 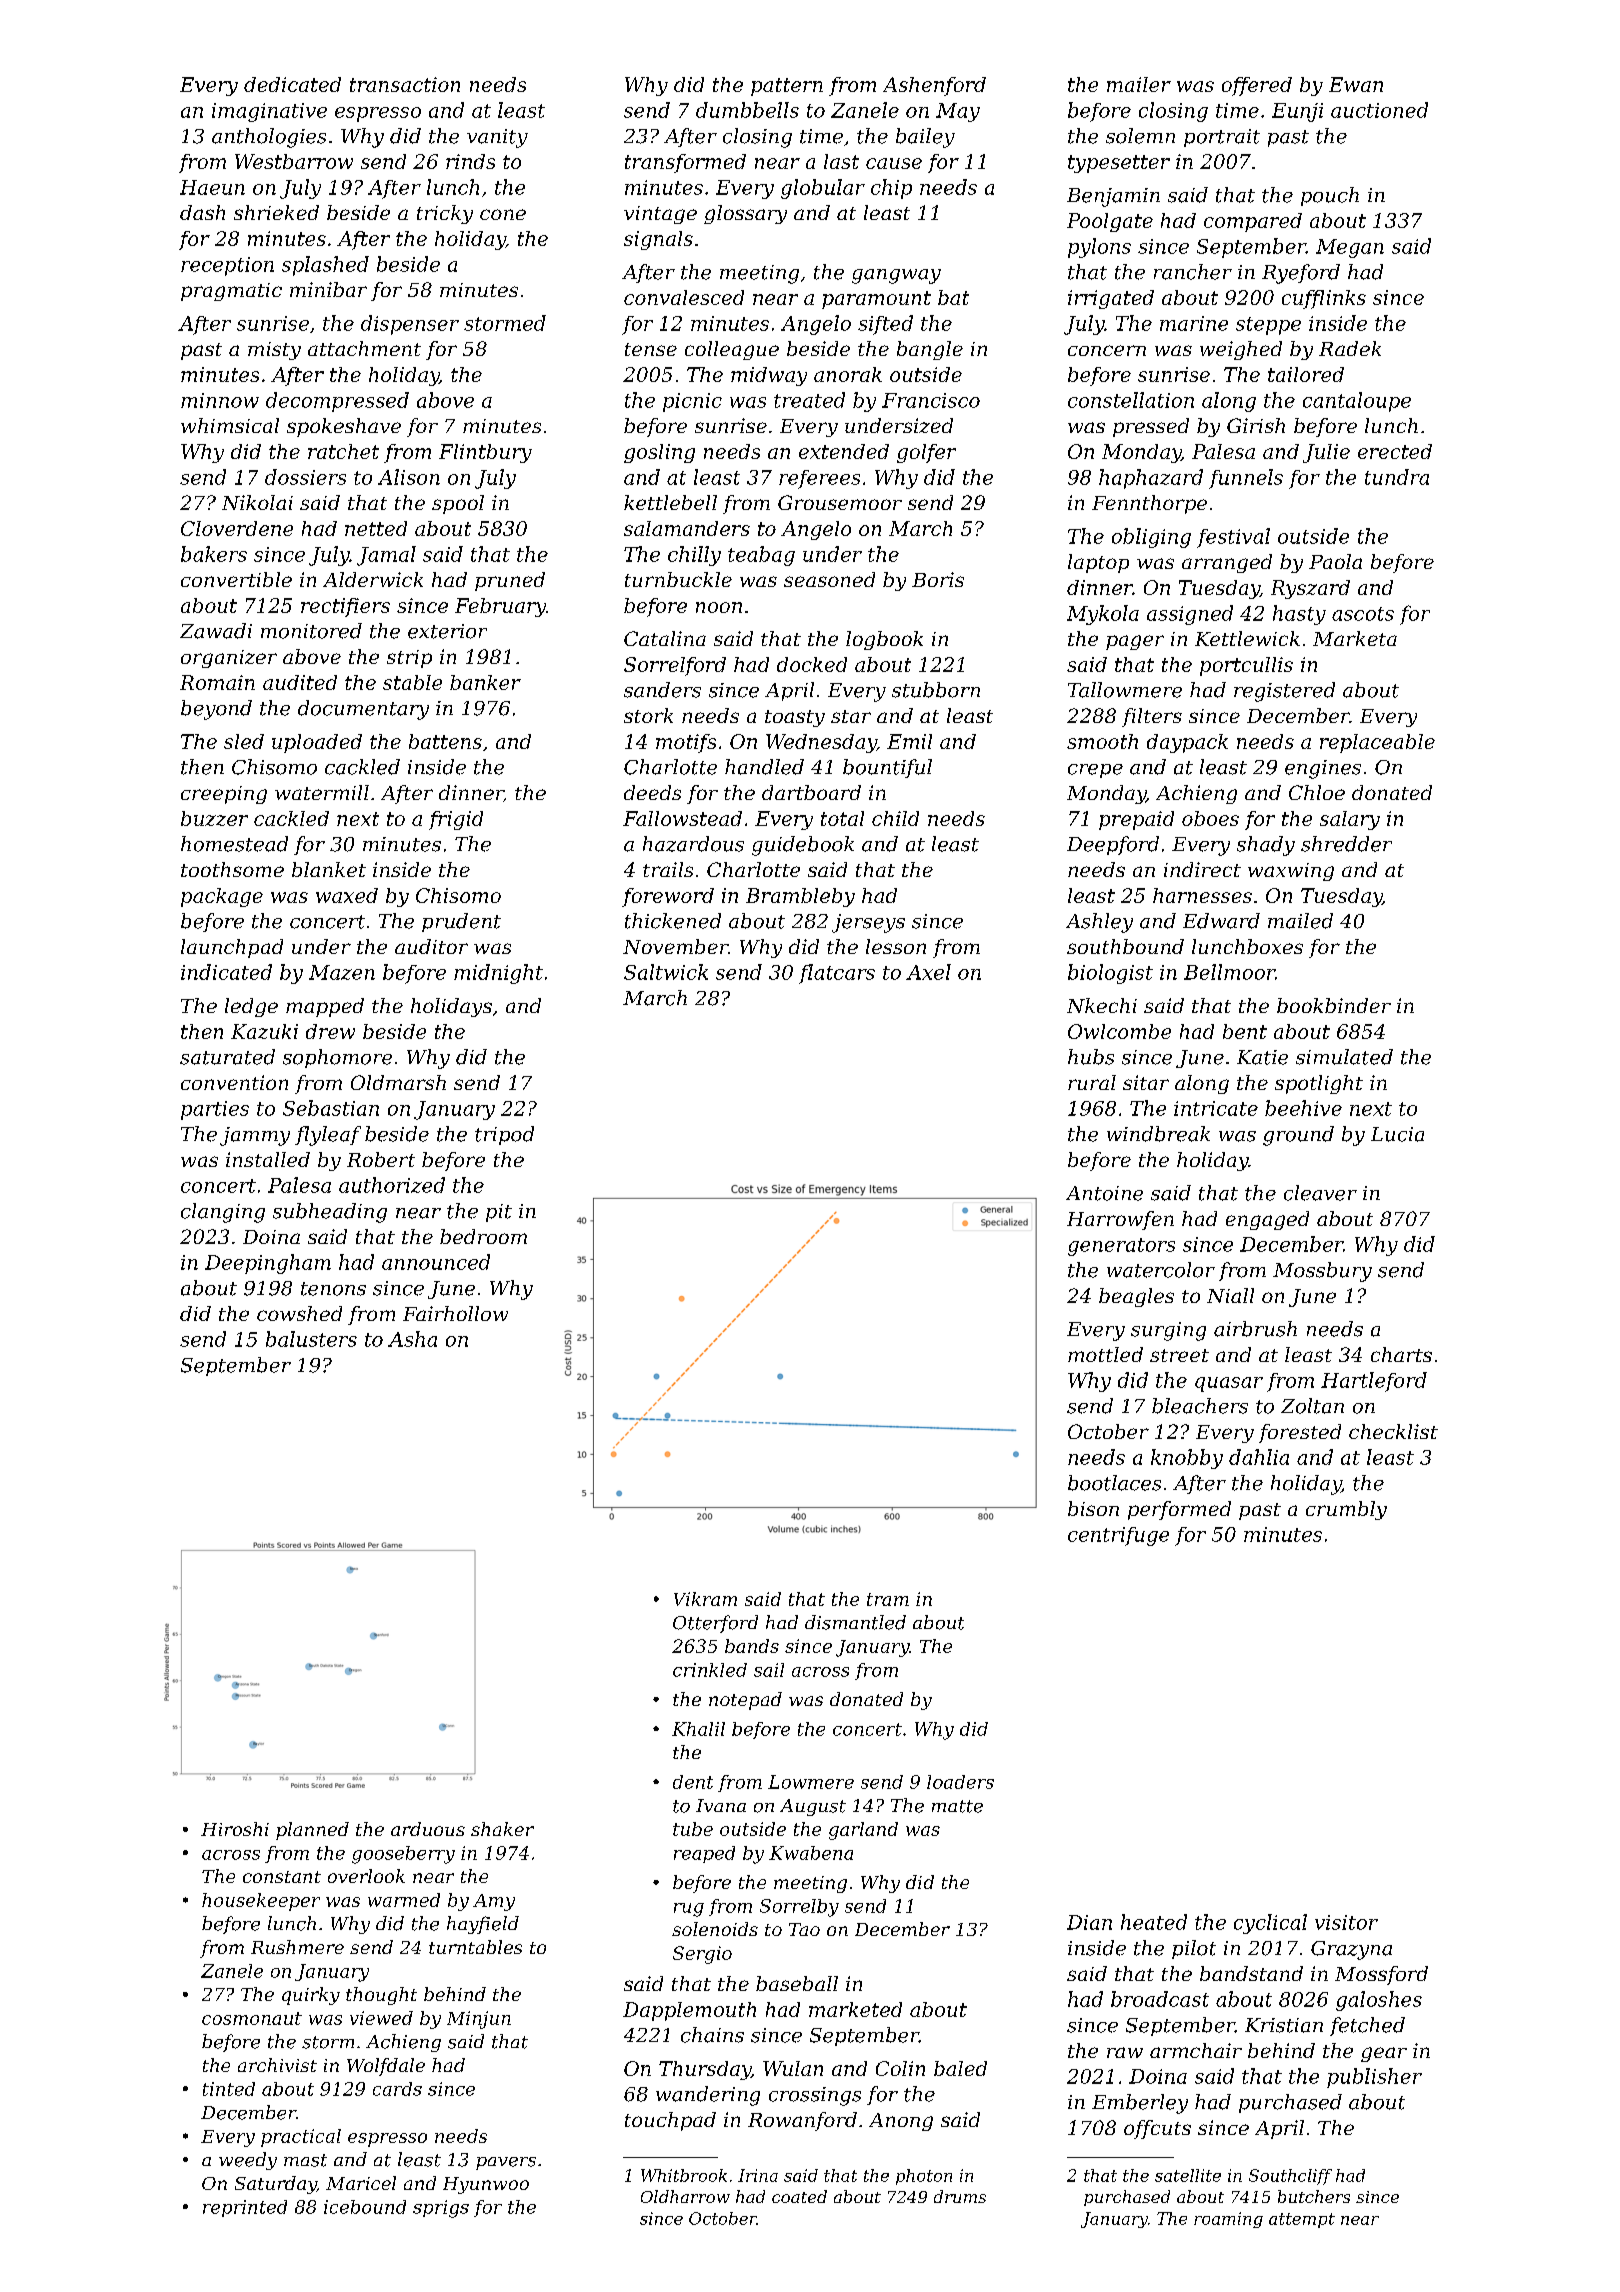 What do you see at coordinates (848, 374) in the screenshot?
I see `anorak` at bounding box center [848, 374].
